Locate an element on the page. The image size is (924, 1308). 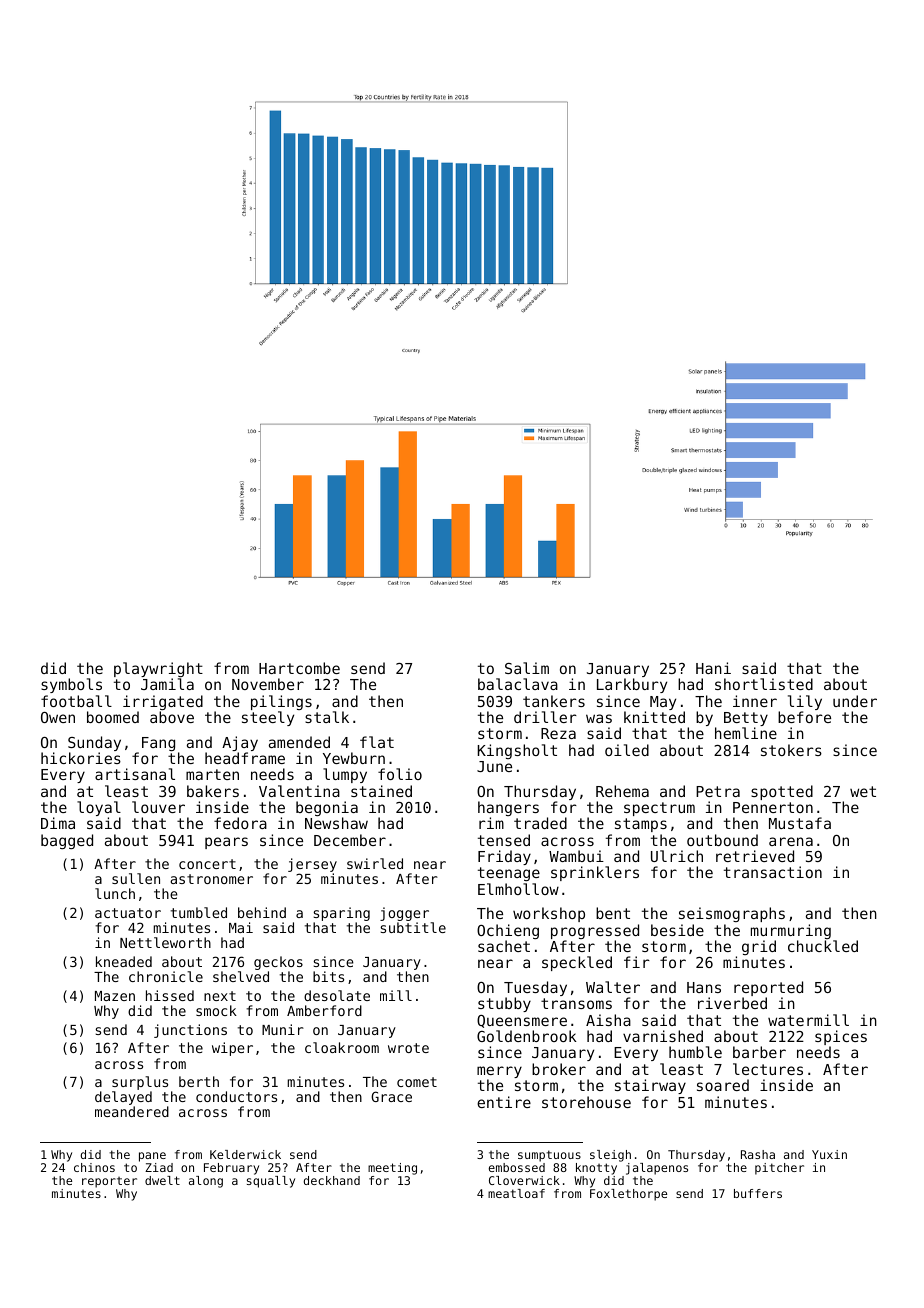
buffers is located at coordinates (758, 1193).
